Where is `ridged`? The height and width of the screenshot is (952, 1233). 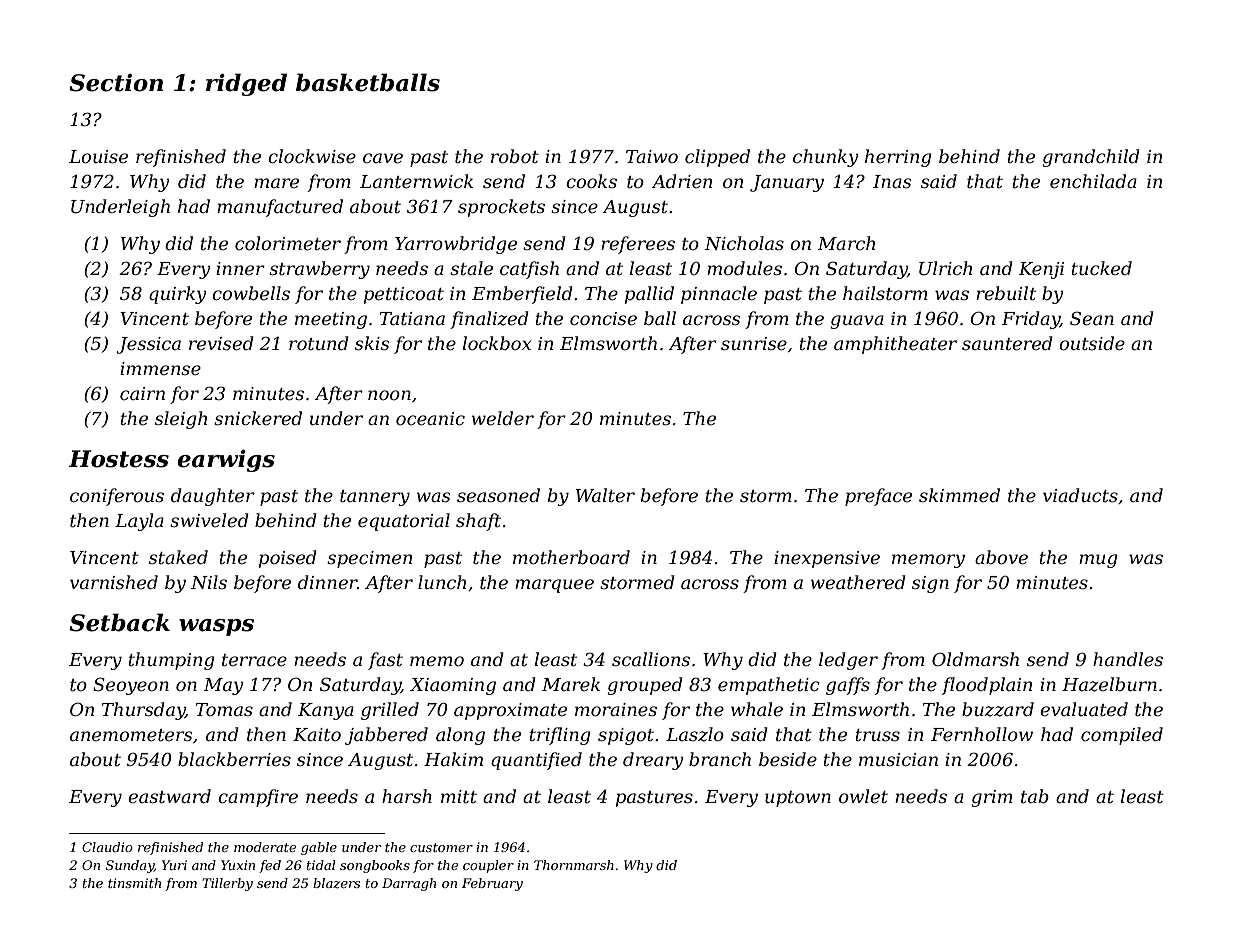
ridged is located at coordinates (246, 84).
